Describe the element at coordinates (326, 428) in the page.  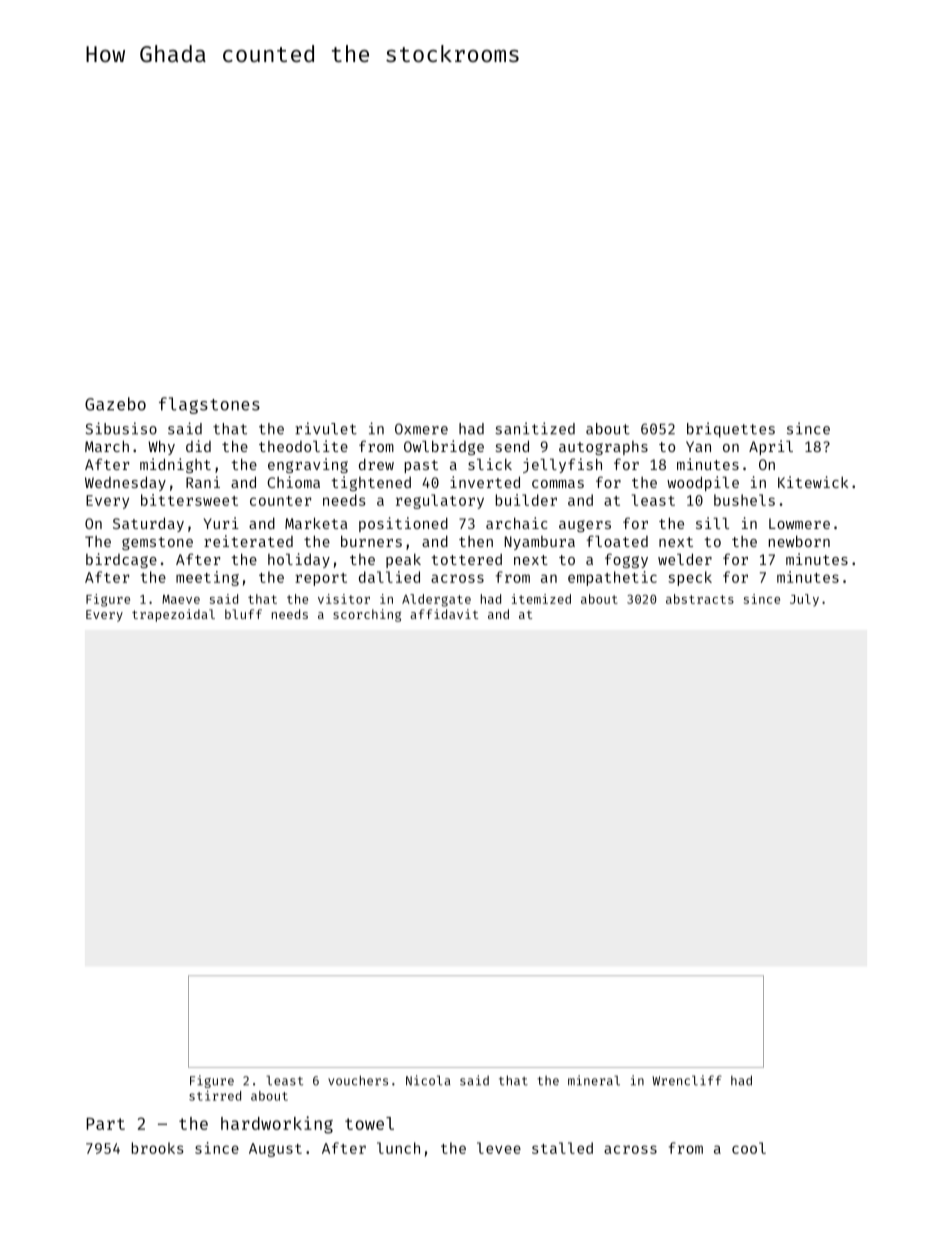
I see `rivulet` at that location.
